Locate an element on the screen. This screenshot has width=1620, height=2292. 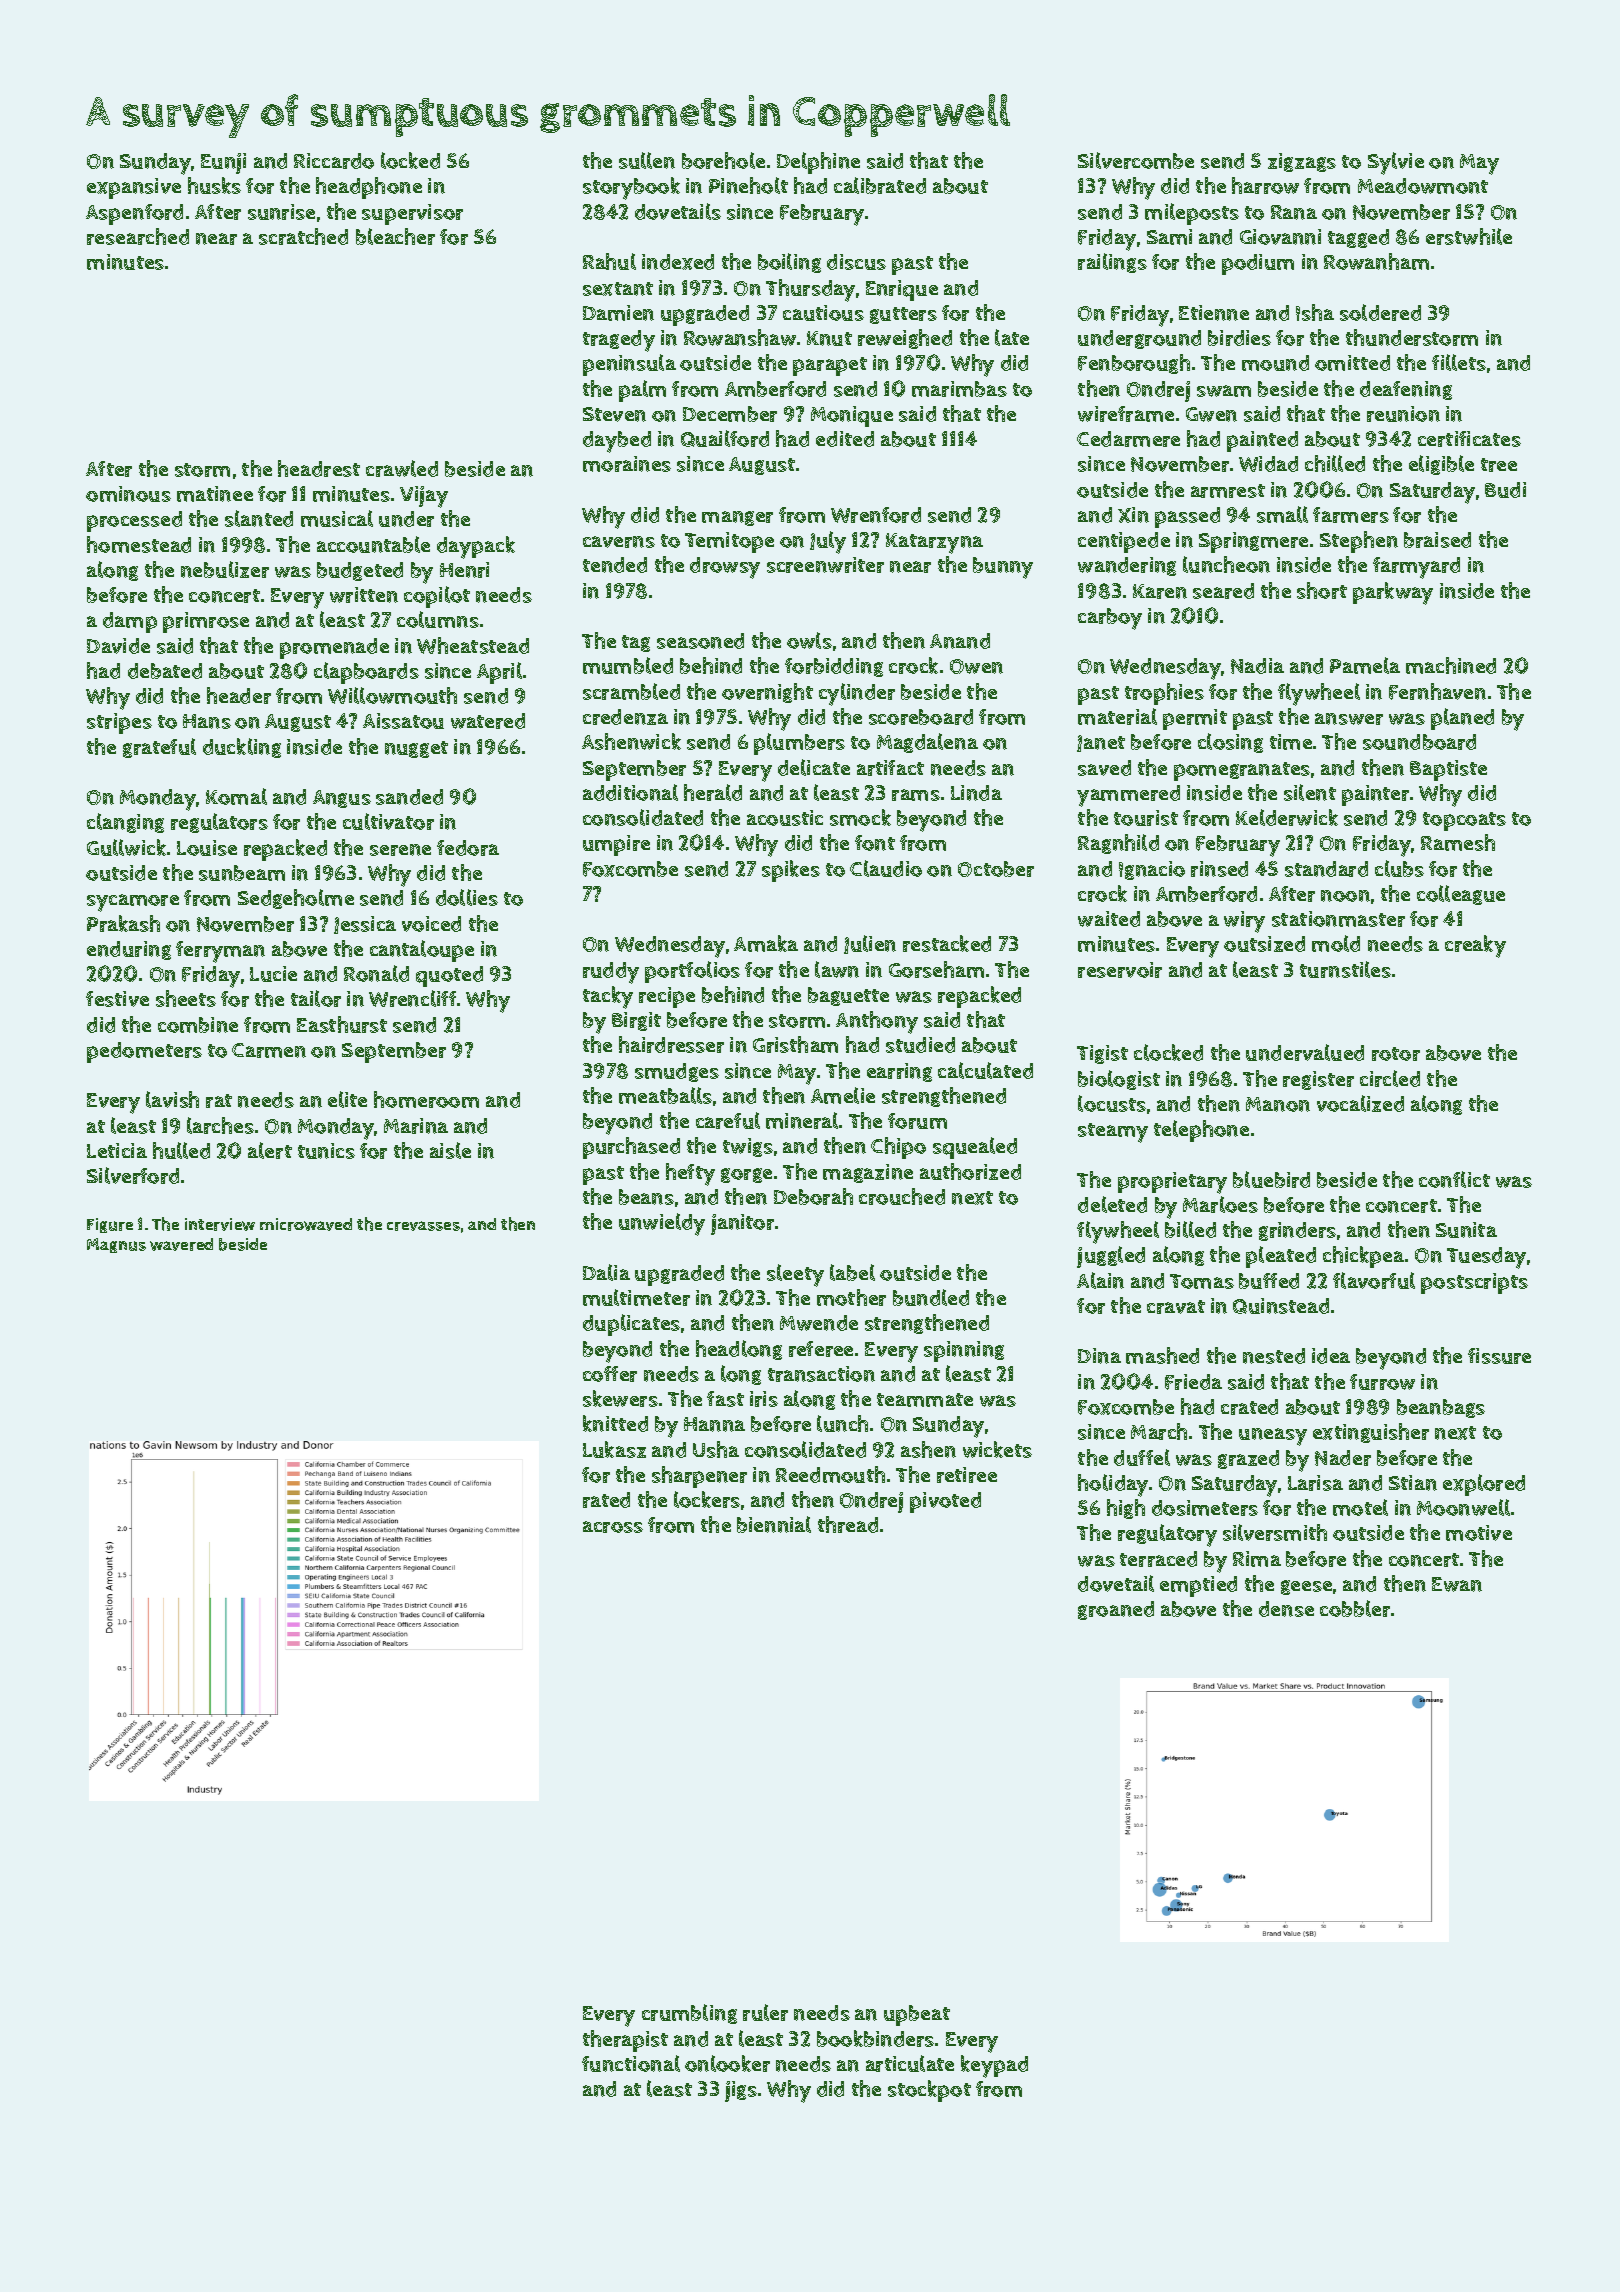
ruler is located at coordinates (765, 2012).
